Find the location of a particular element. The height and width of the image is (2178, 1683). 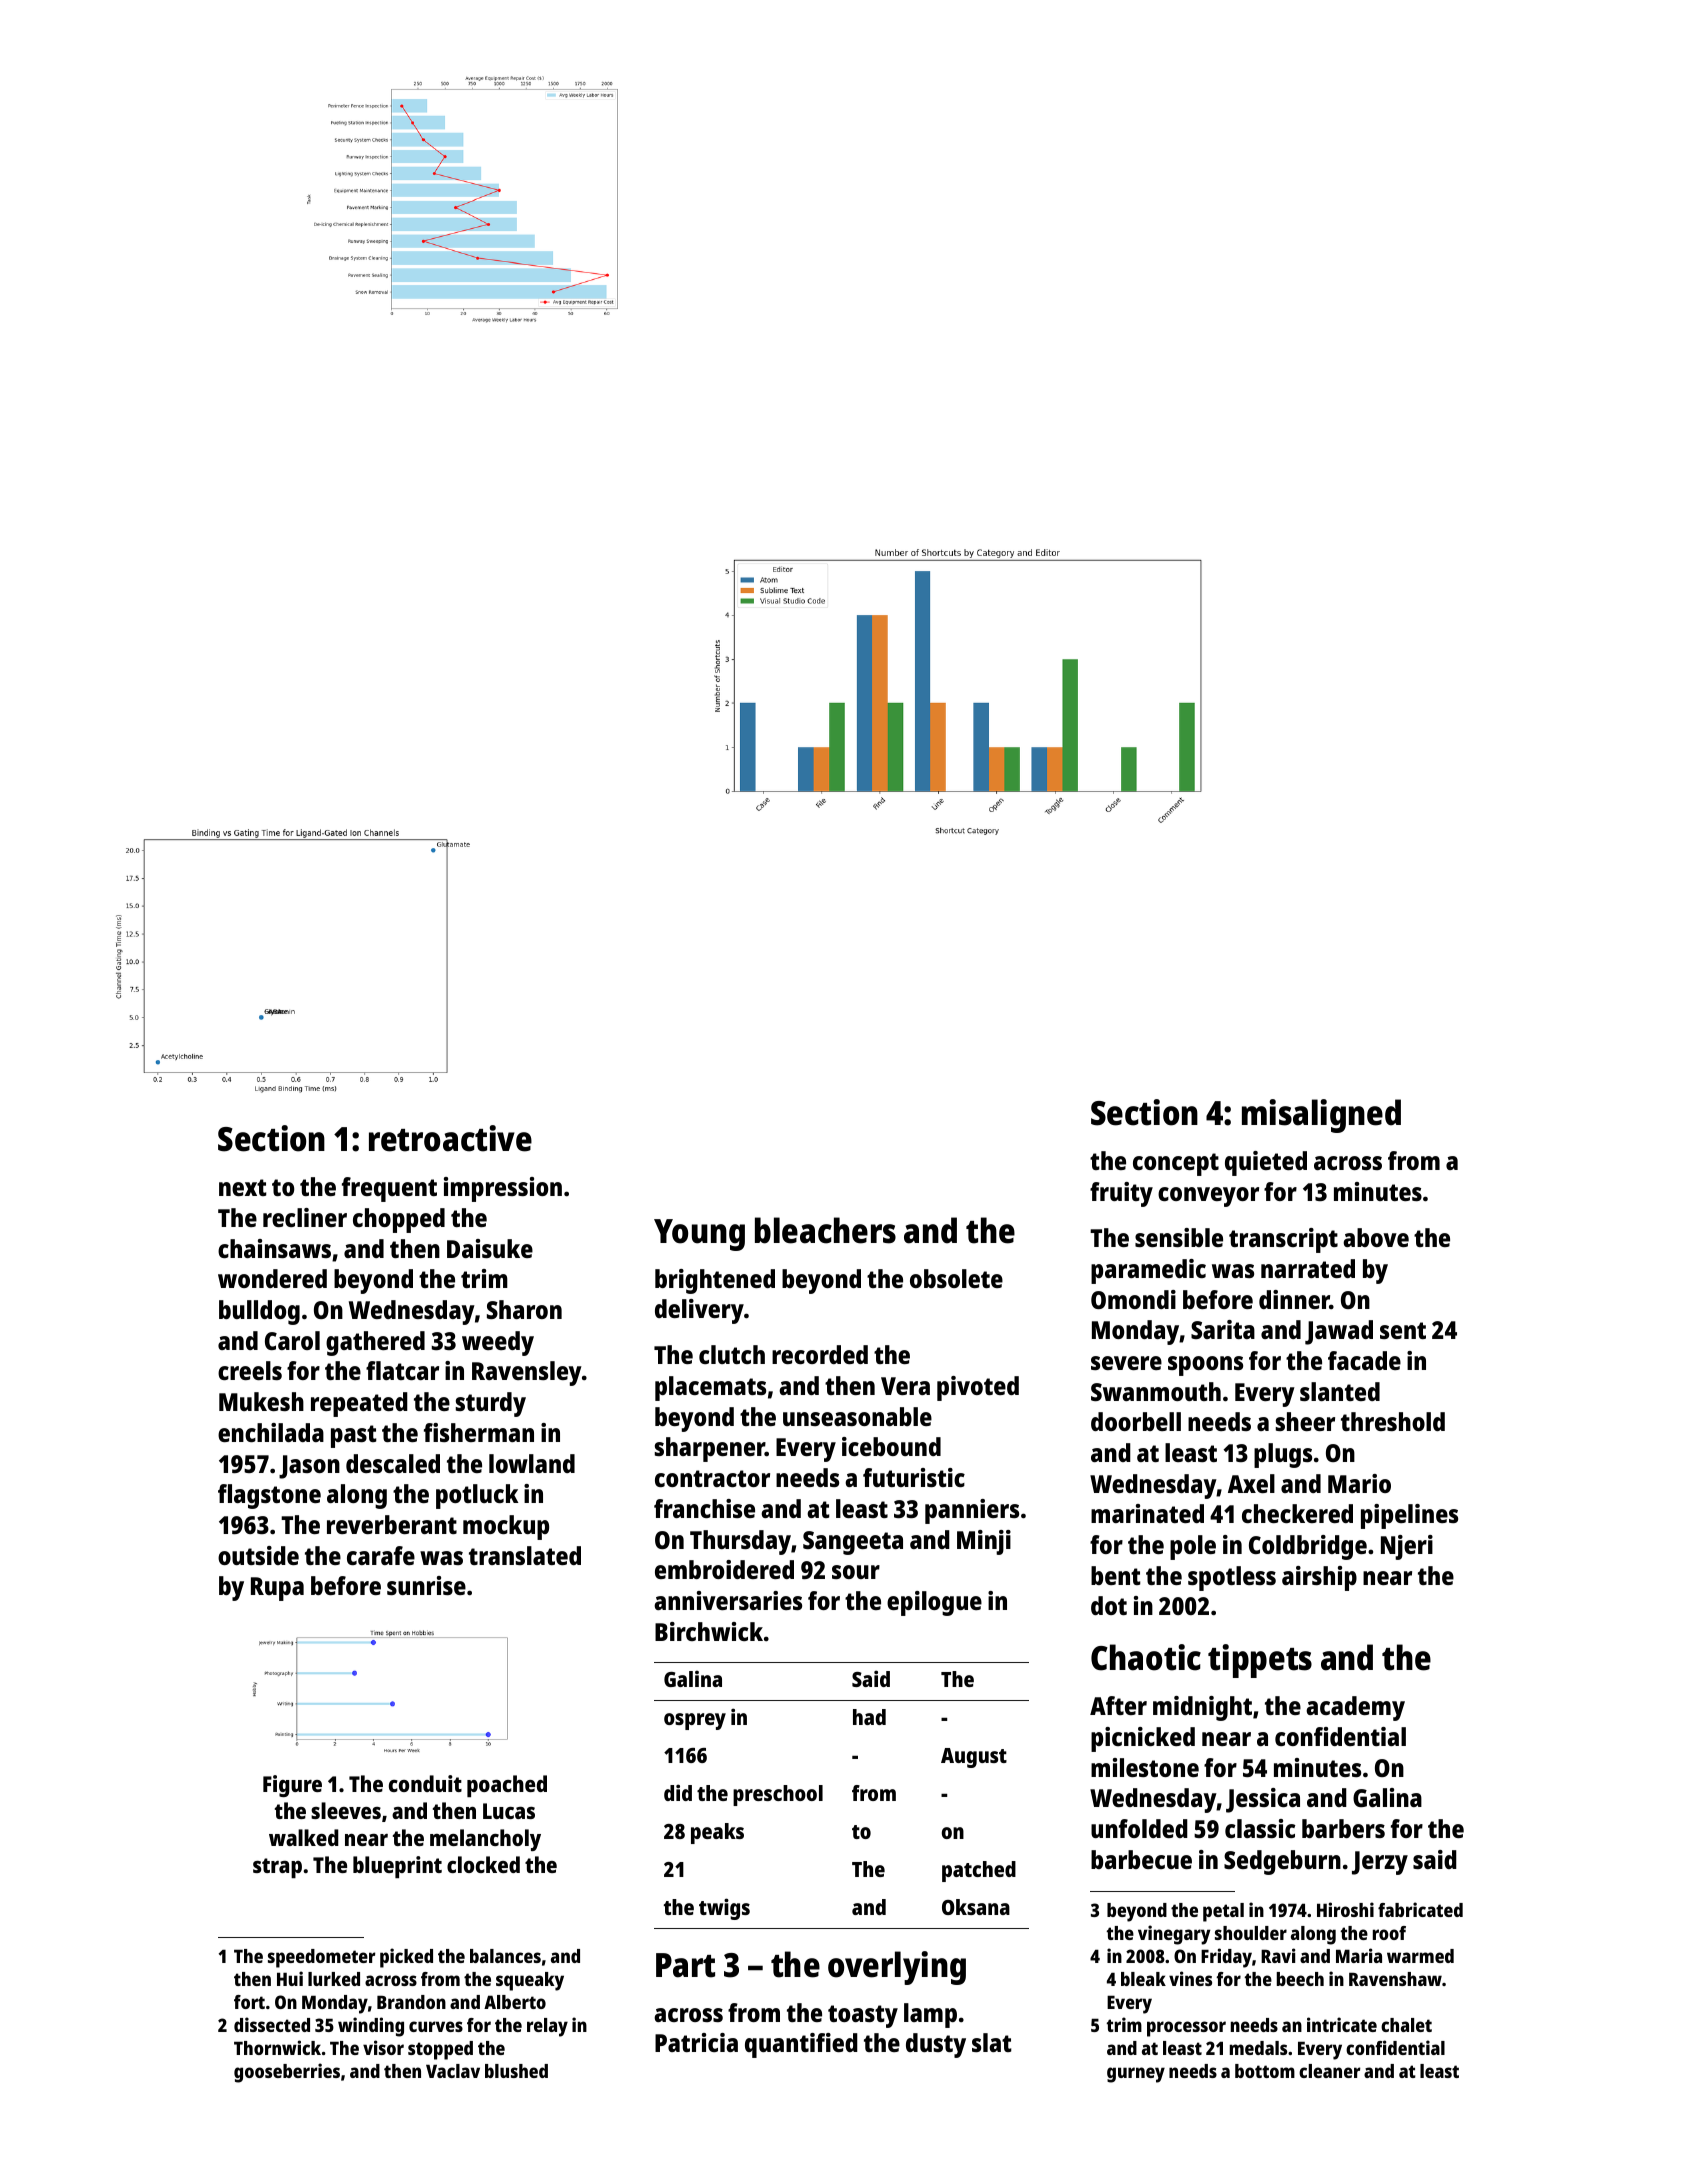

retroactive is located at coordinates (450, 1138).
